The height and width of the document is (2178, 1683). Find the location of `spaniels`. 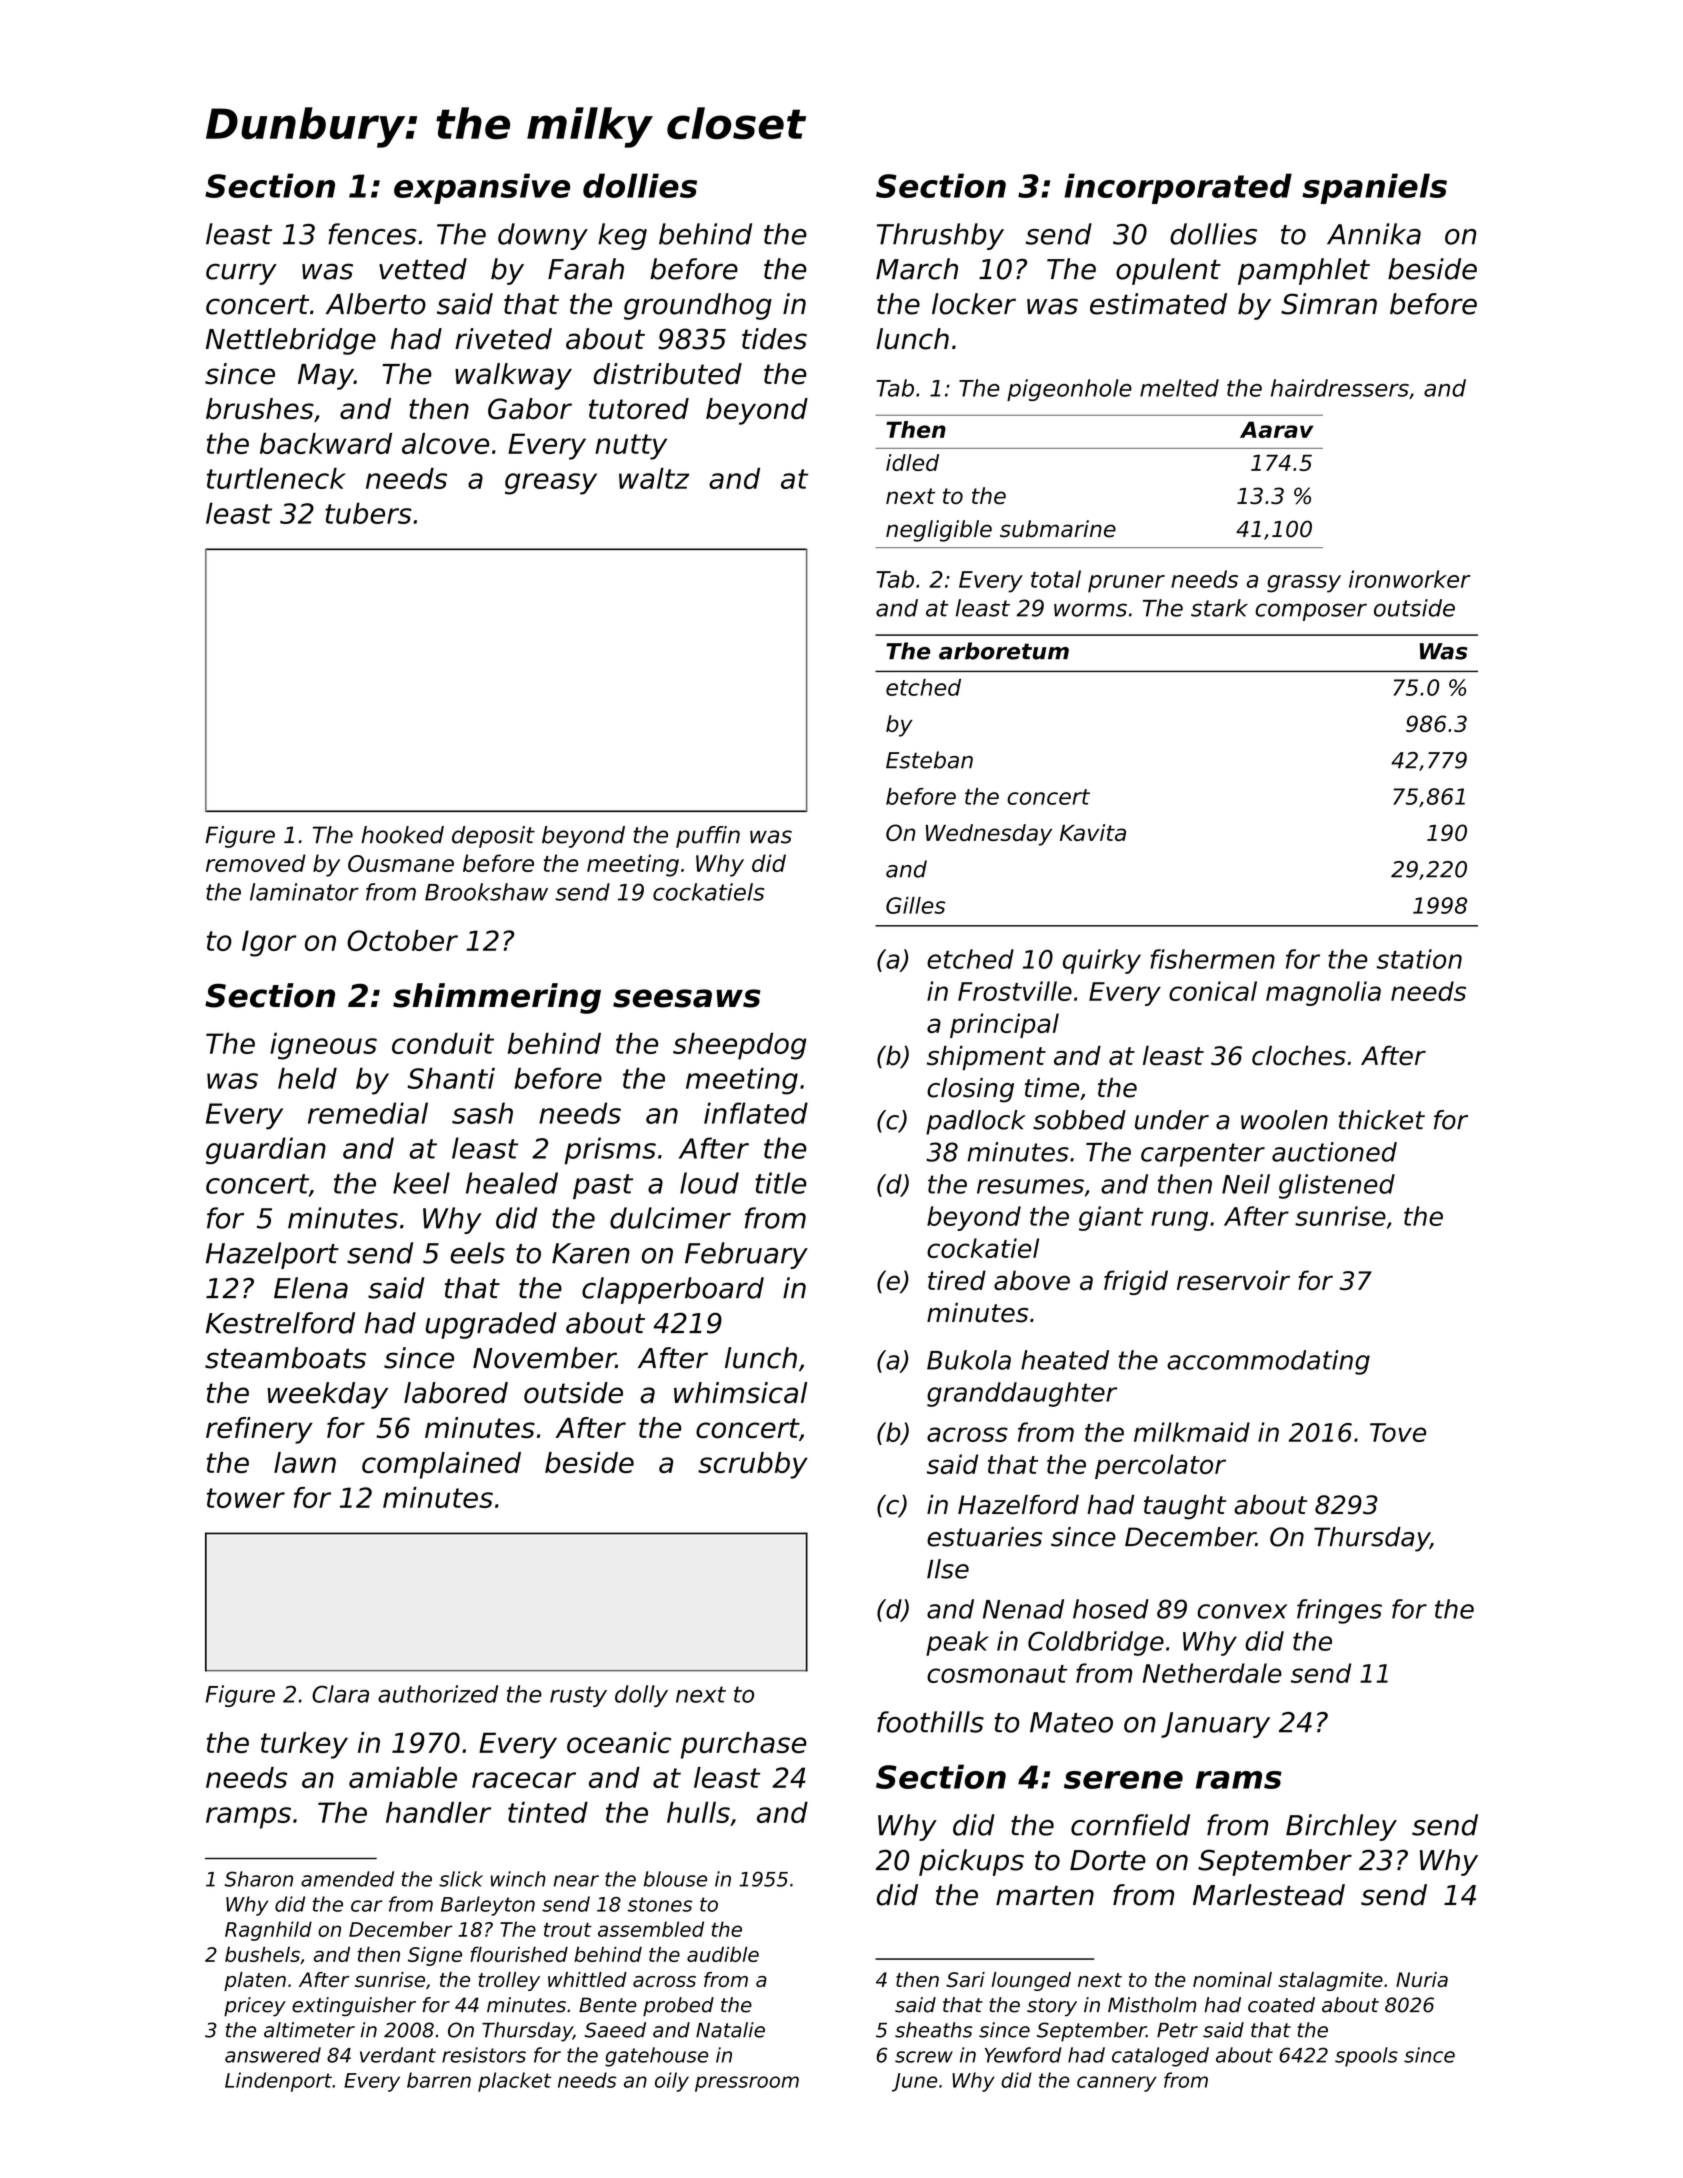

spaniels is located at coordinates (1374, 188).
